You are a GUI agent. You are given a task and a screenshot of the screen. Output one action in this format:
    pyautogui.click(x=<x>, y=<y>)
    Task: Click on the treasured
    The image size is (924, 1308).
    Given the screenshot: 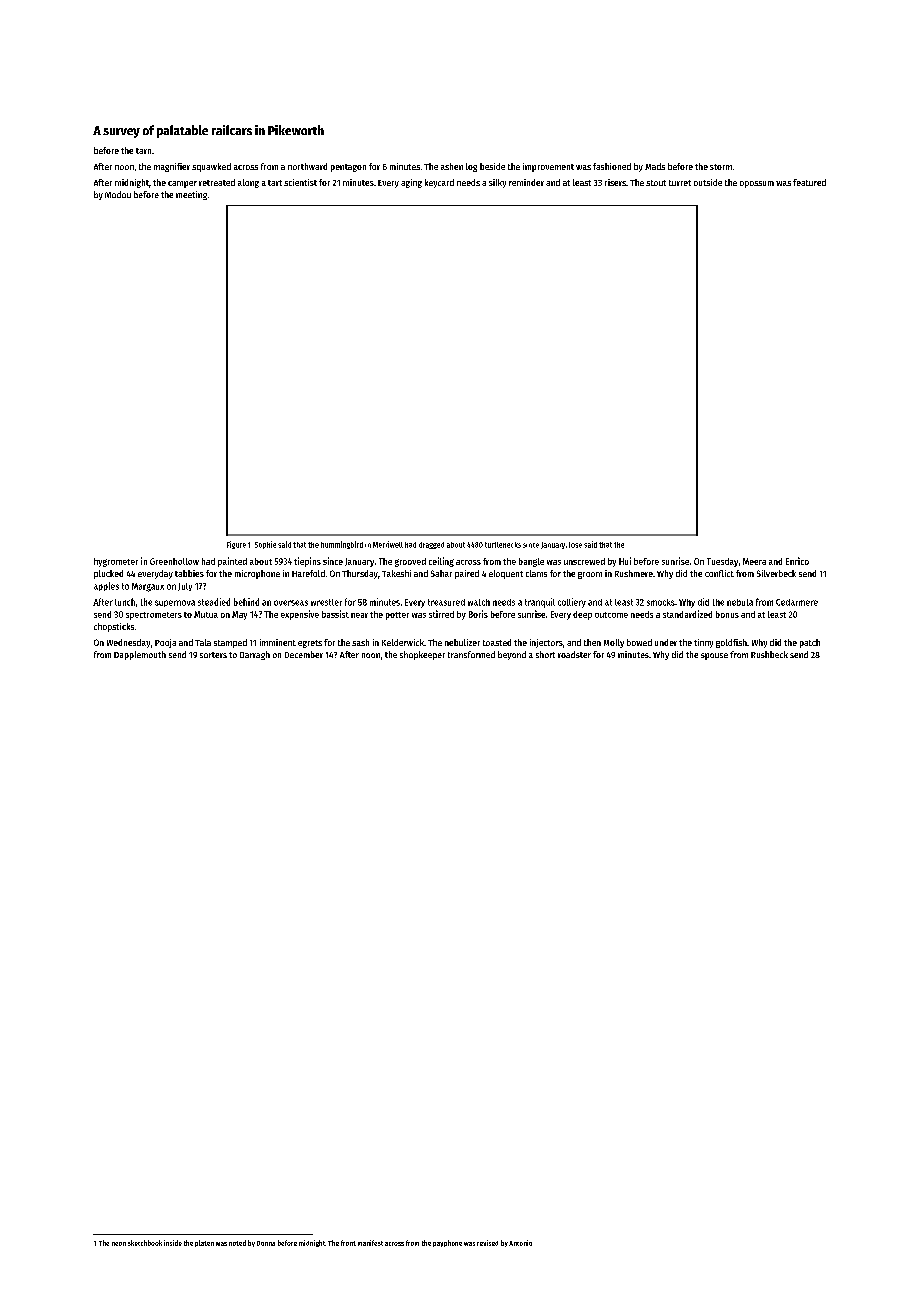 What is the action you would take?
    pyautogui.click(x=446, y=602)
